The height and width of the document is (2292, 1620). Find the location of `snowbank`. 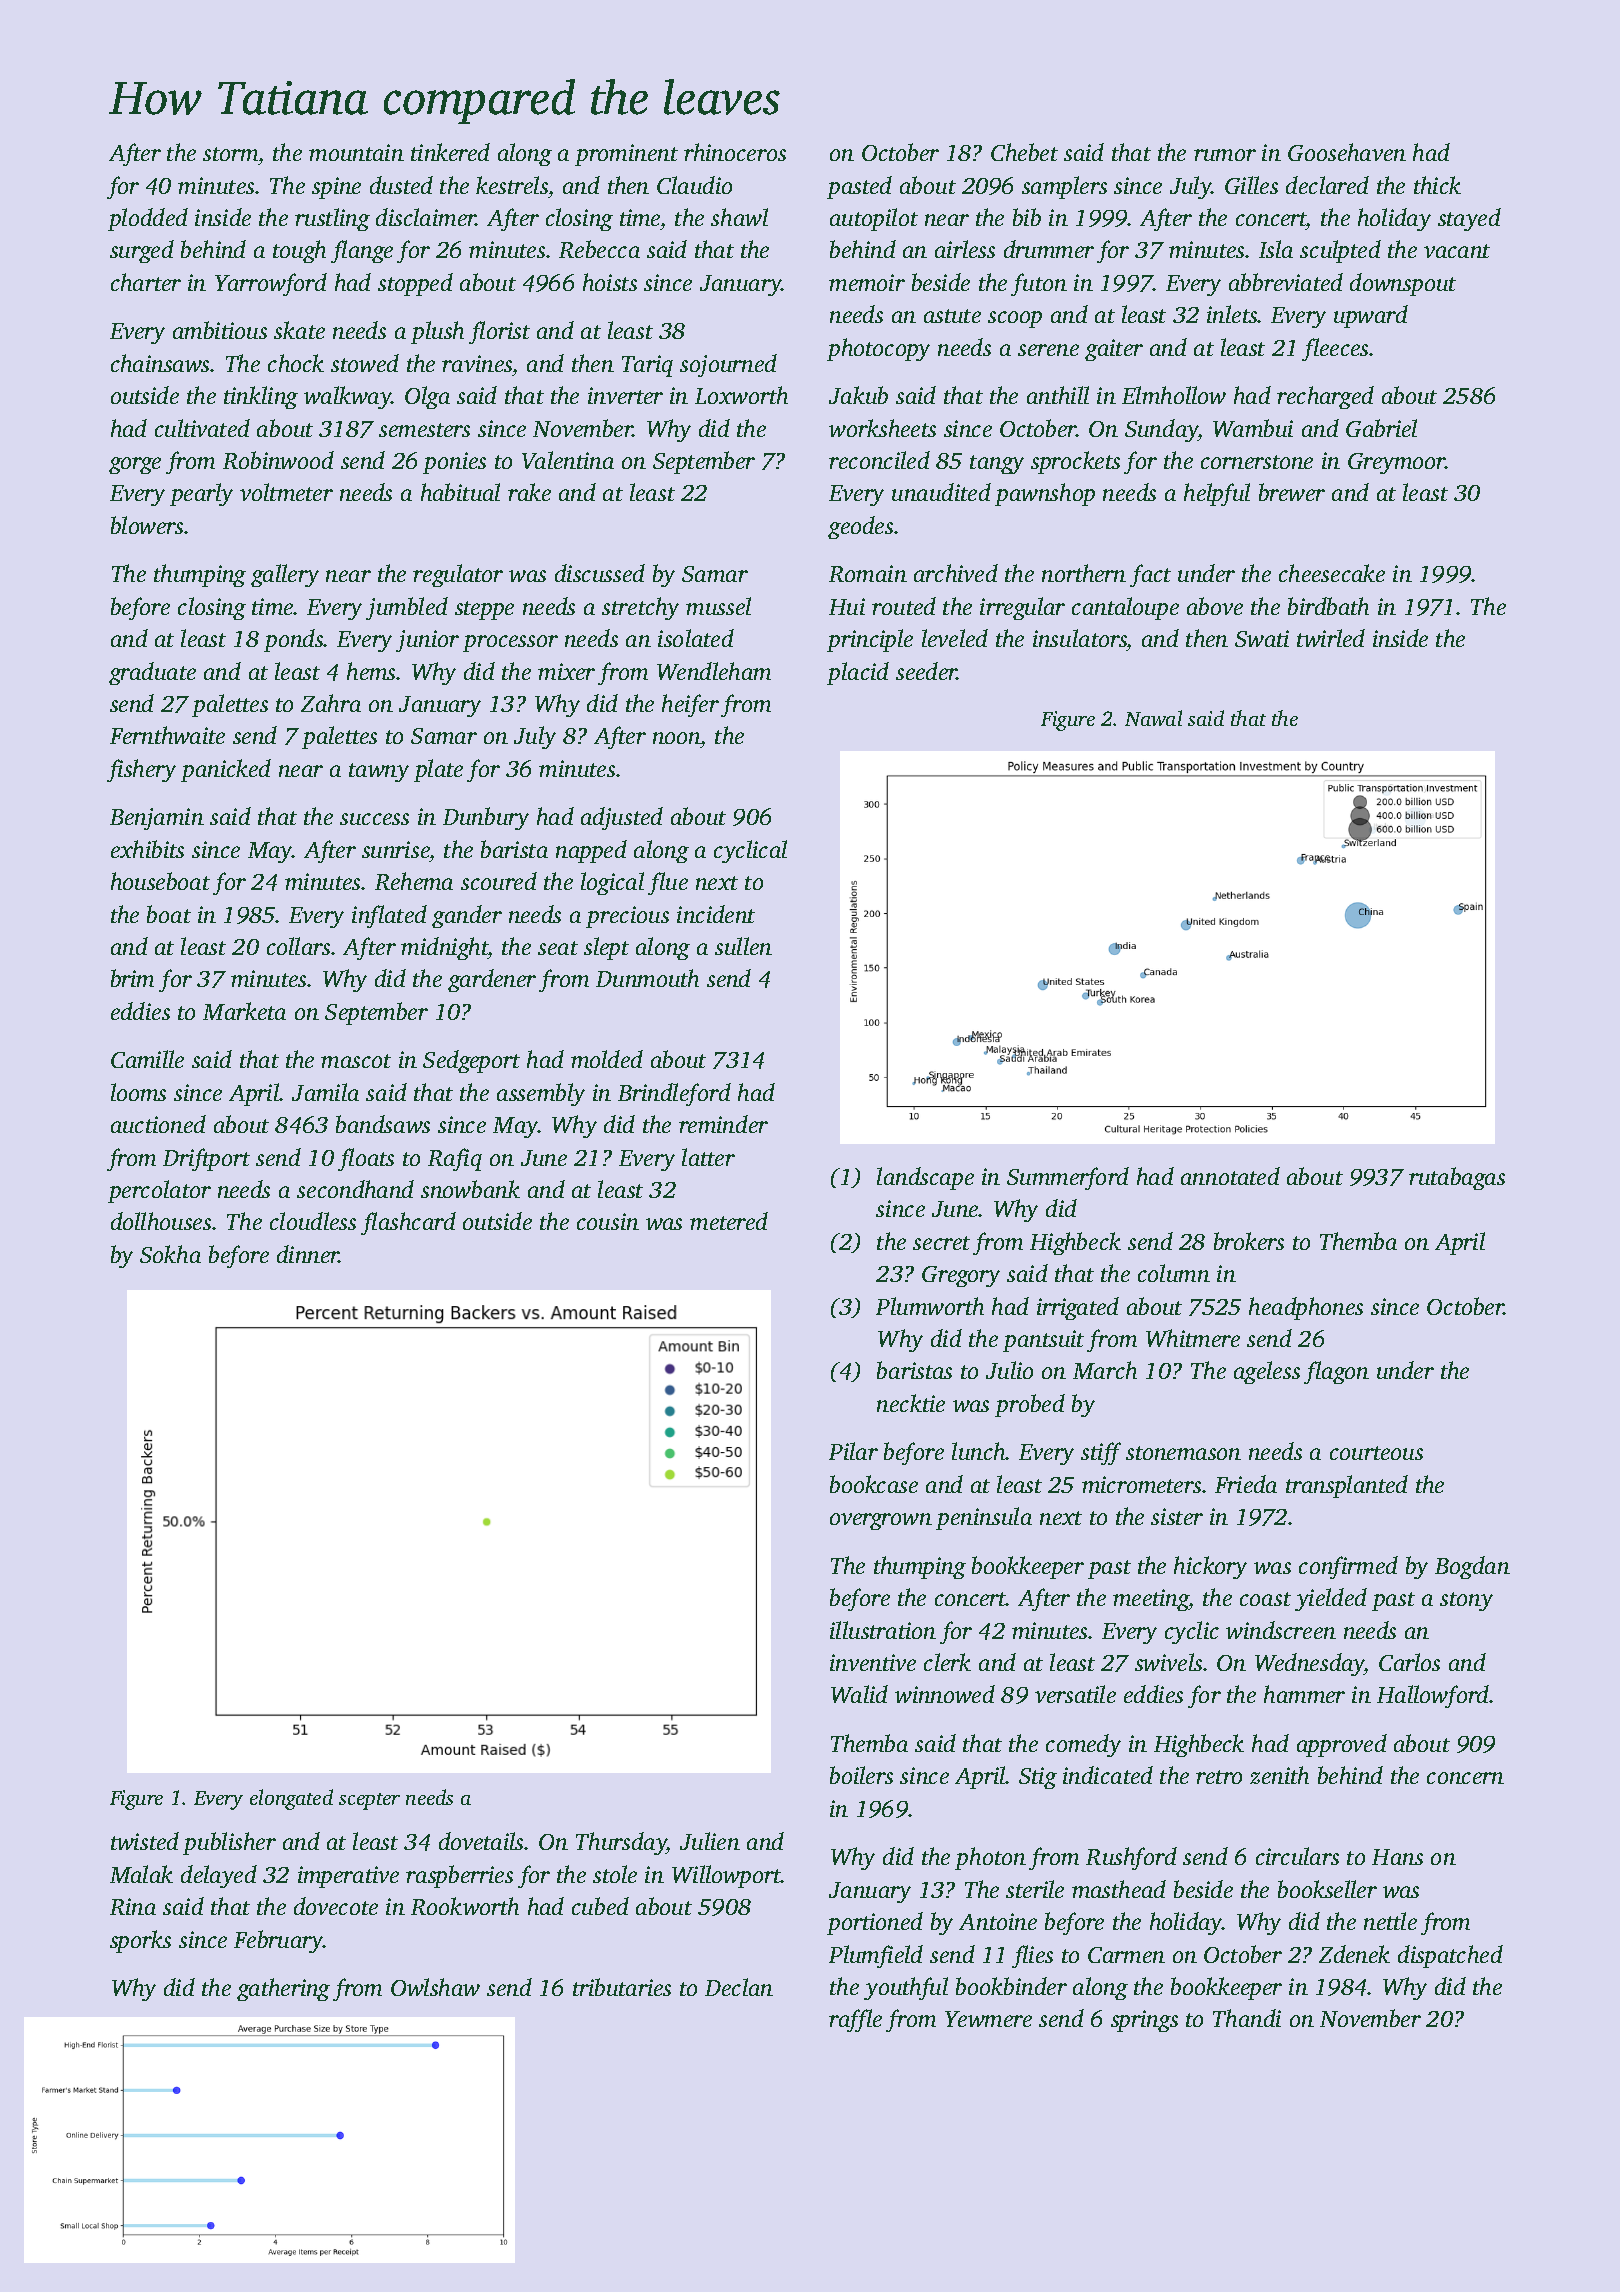

snowbank is located at coordinates (470, 1189).
